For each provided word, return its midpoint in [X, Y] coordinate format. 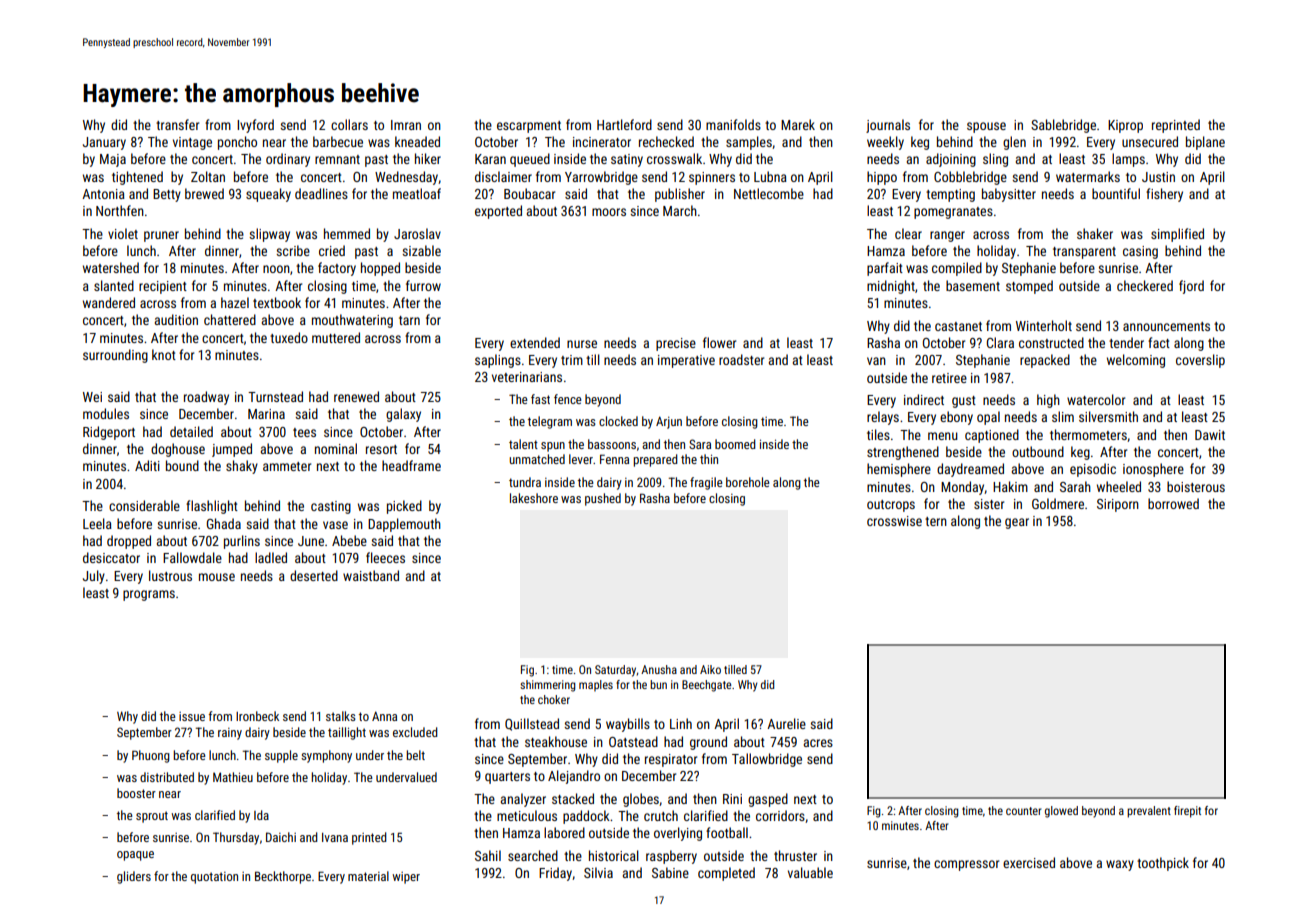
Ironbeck [257, 716]
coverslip [1200, 361]
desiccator [111, 557]
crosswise [894, 521]
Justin [1158, 177]
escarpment [529, 127]
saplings [498, 361]
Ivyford [255, 126]
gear [1017, 523]
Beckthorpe [283, 877]
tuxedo [289, 337]
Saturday [615, 671]
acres [818, 743]
